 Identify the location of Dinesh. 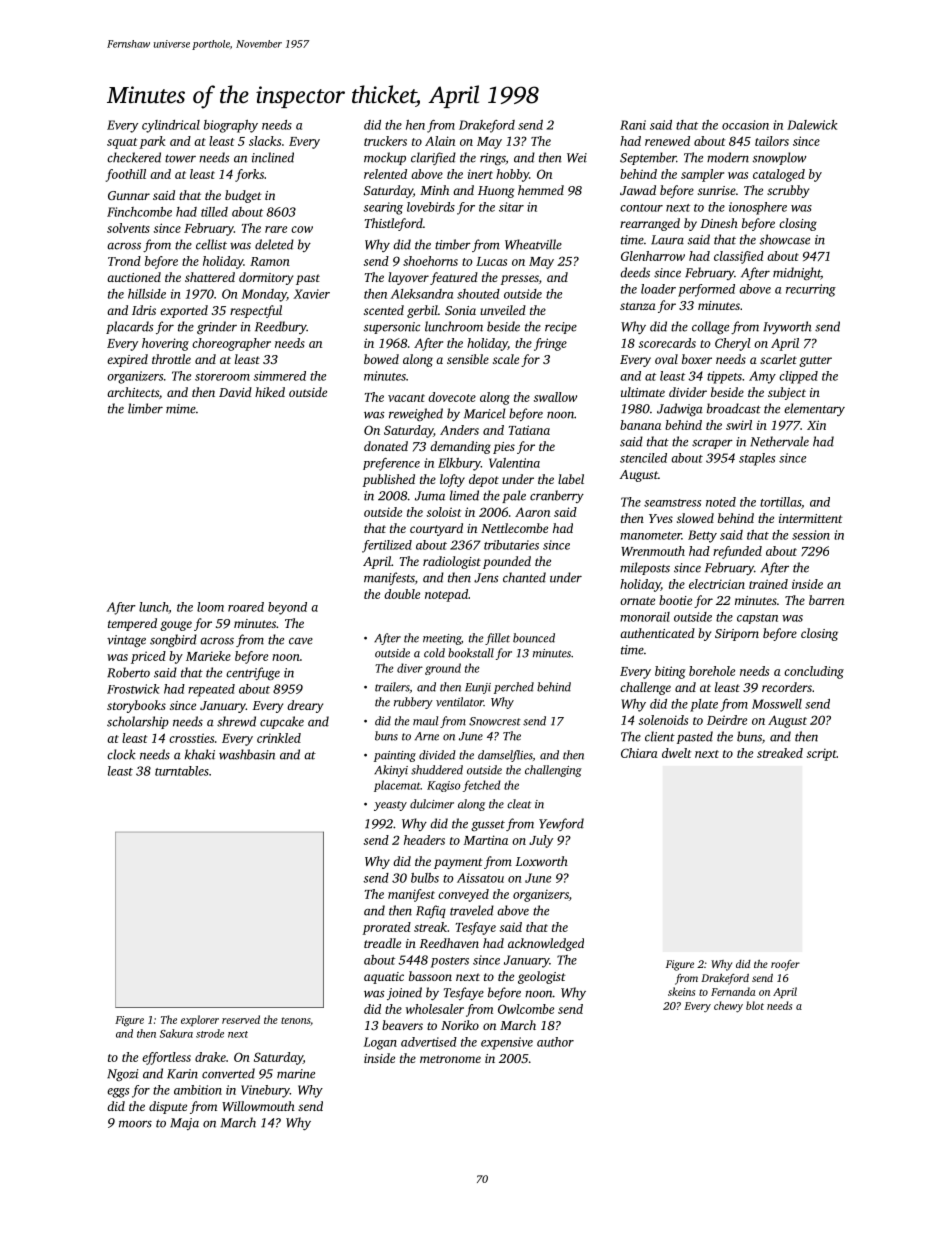
(719, 223).
